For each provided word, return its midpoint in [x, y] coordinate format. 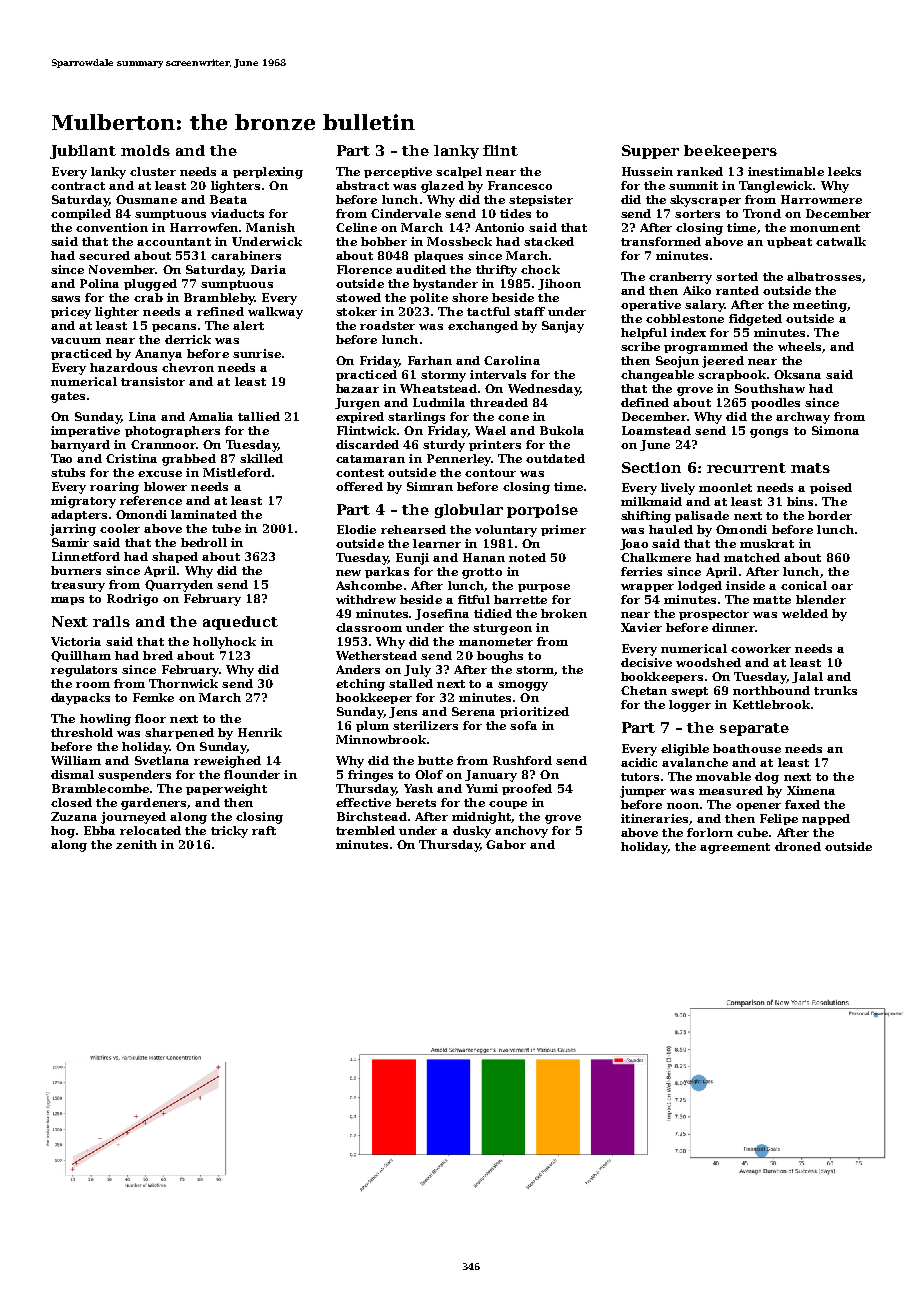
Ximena [811, 790]
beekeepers [730, 152]
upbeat [789, 242]
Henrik [260, 732]
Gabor [506, 844]
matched [752, 557]
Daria [268, 269]
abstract [362, 185]
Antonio [499, 227]
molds [145, 150]
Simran [430, 486]
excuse [160, 474]
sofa [523, 725]
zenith [136, 844]
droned [798, 846]
